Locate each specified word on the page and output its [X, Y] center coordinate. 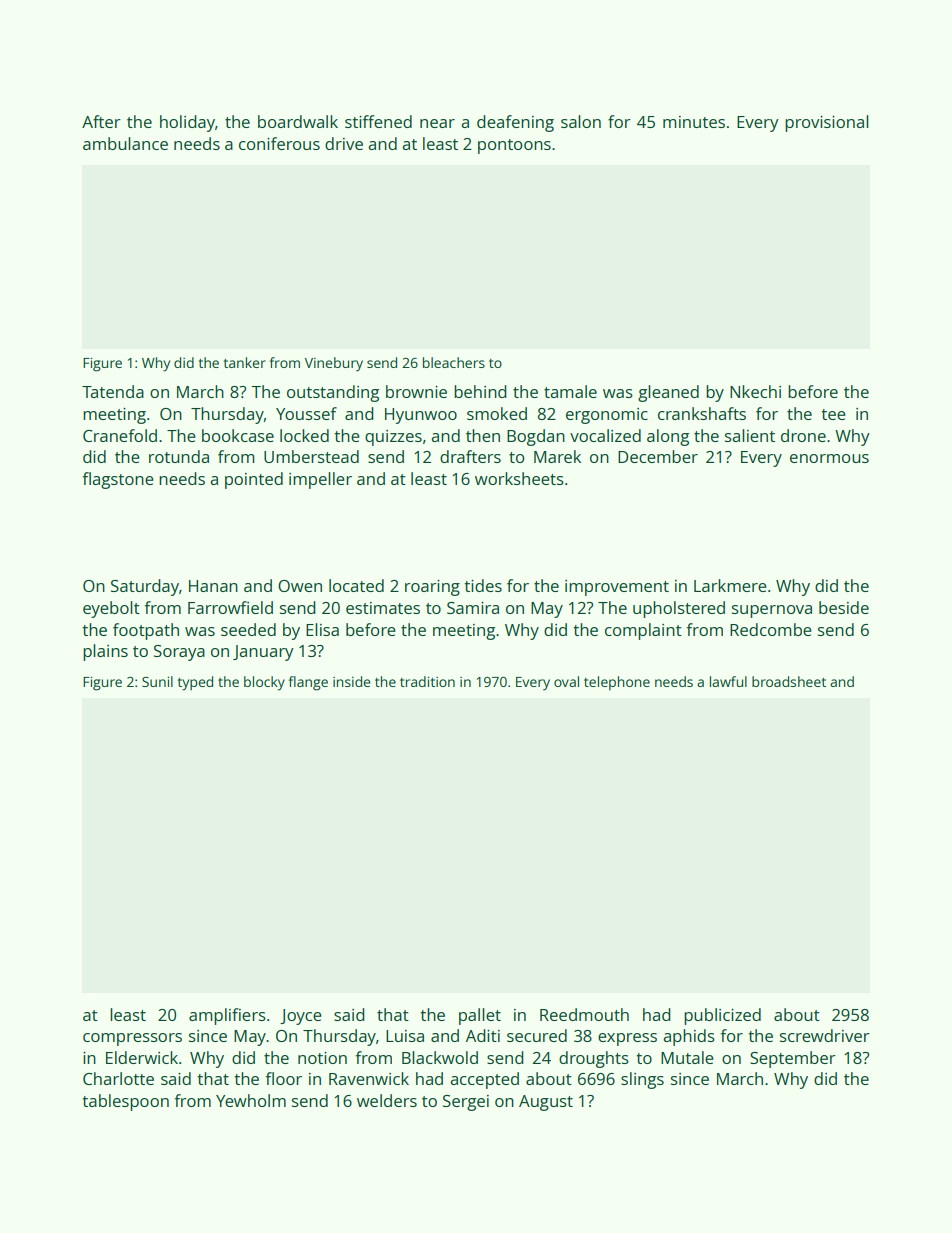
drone [803, 435]
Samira [473, 608]
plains [105, 652]
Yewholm [251, 1100]
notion [322, 1058]
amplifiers [227, 1016]
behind [480, 391]
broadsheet [789, 681]
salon [581, 121]
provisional [827, 123]
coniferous [279, 143]
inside [352, 681]
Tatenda [113, 391]
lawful [728, 681]
